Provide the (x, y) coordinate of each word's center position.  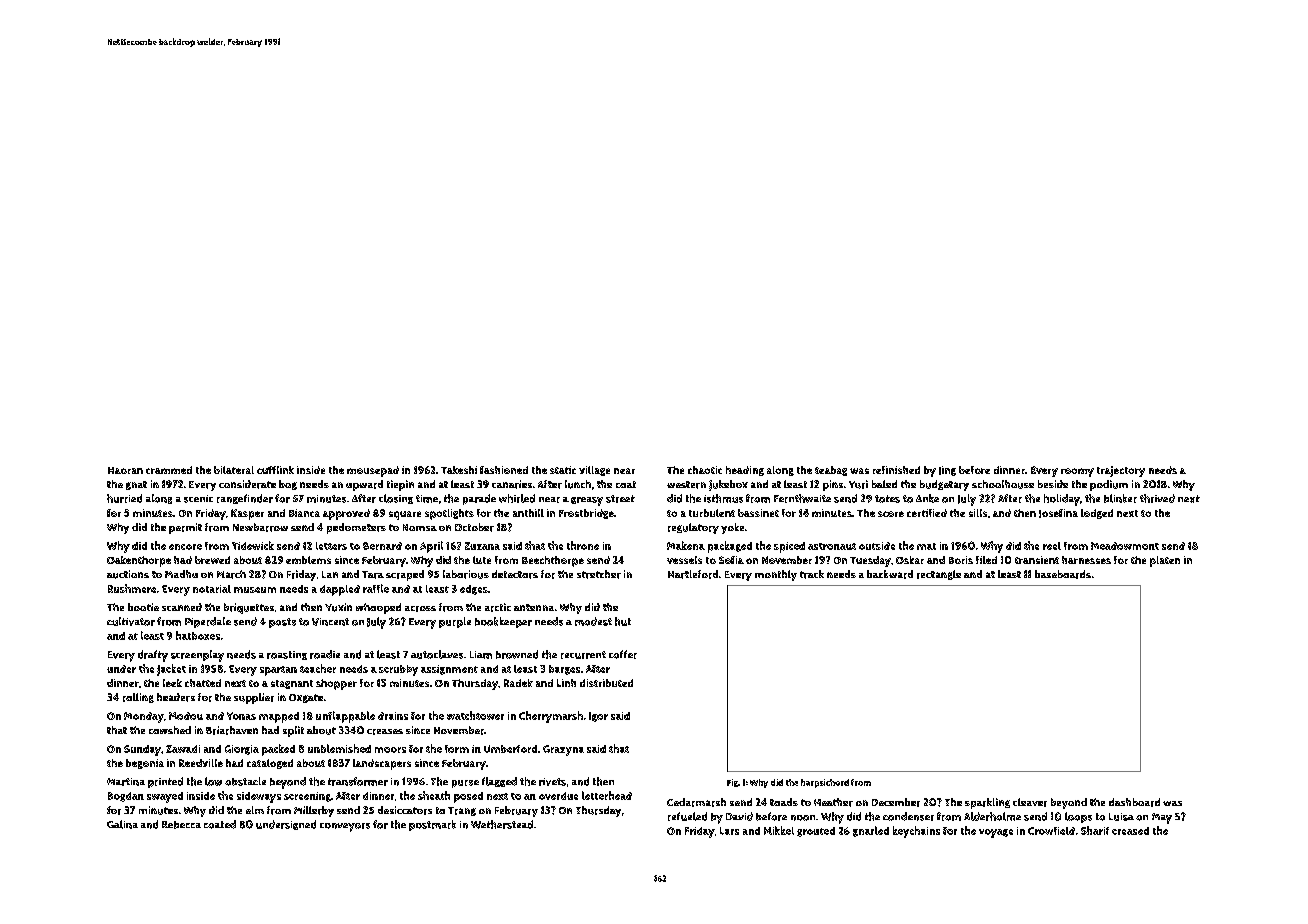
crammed (169, 470)
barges (564, 670)
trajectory (1121, 471)
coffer (623, 654)
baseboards (1063, 574)
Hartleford (693, 574)
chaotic (705, 470)
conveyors (345, 827)
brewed (212, 560)
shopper (336, 684)
